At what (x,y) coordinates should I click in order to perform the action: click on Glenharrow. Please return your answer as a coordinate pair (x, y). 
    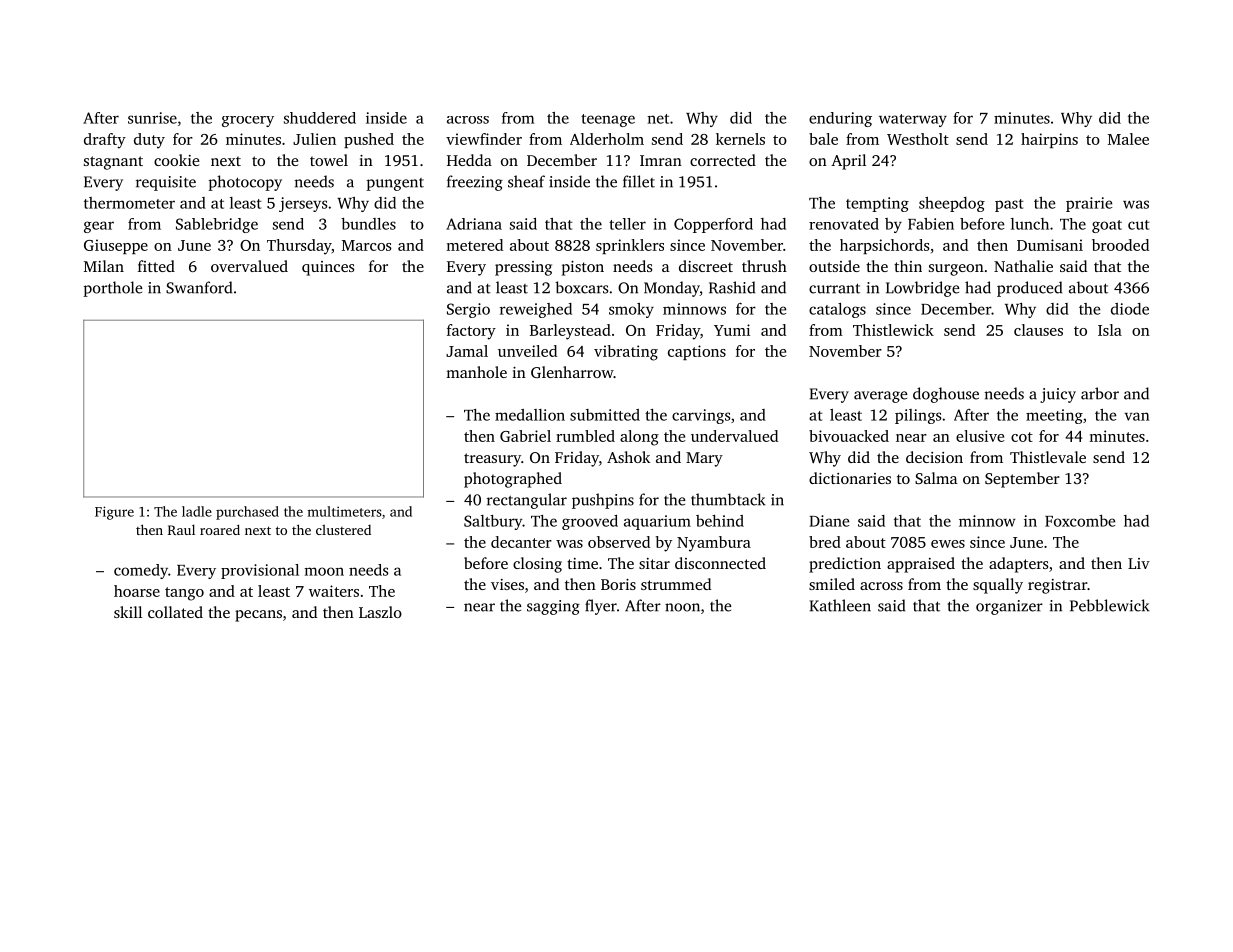
    Looking at the image, I should click on (572, 372).
